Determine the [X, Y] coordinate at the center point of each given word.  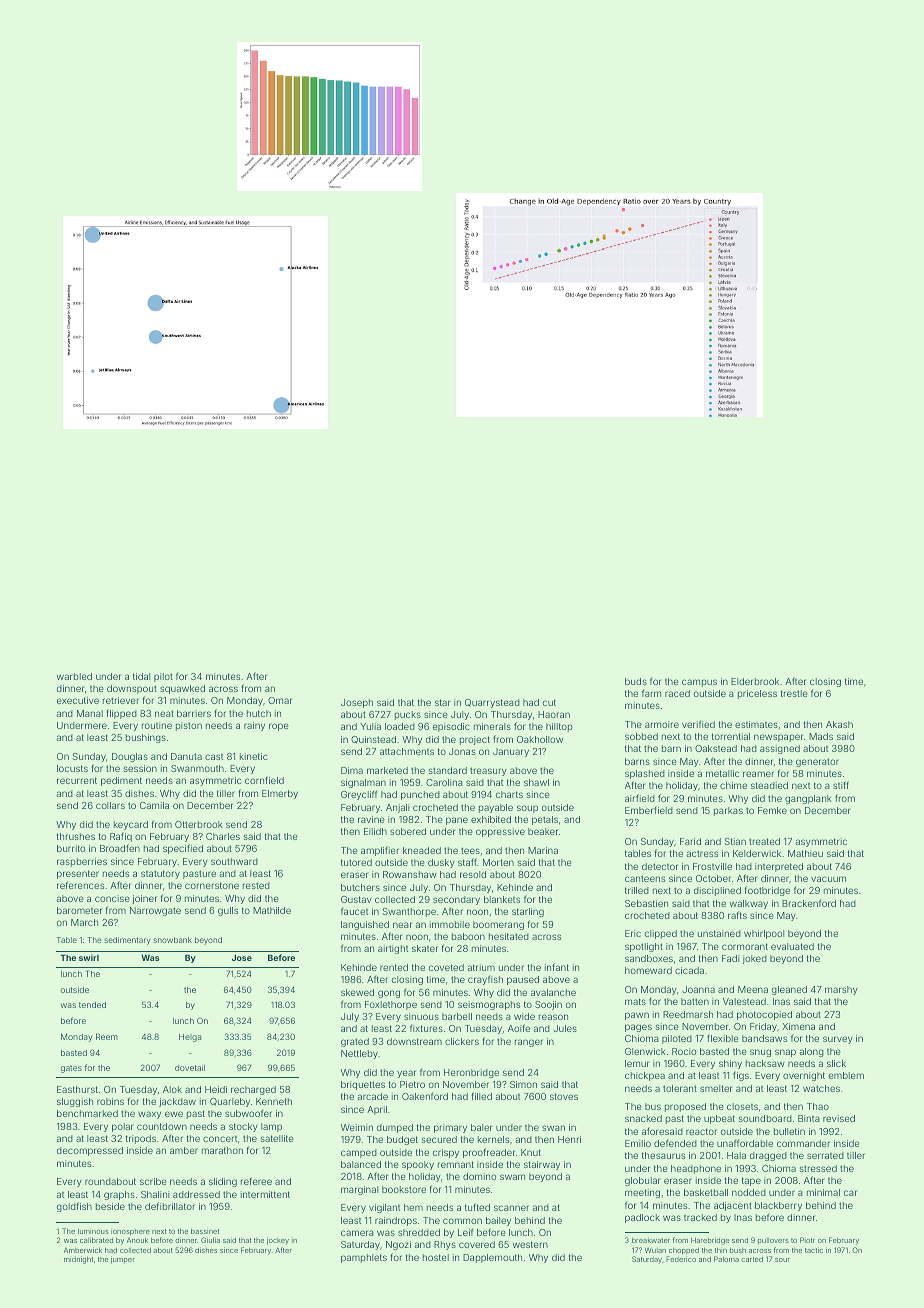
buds [636, 681]
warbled [74, 676]
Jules [565, 1028]
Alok [172, 1089]
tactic [814, 1250]
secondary [456, 900]
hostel [436, 1257]
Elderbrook [755, 681]
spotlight [644, 947]
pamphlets [364, 1258]
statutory [160, 874]
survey [838, 1040]
